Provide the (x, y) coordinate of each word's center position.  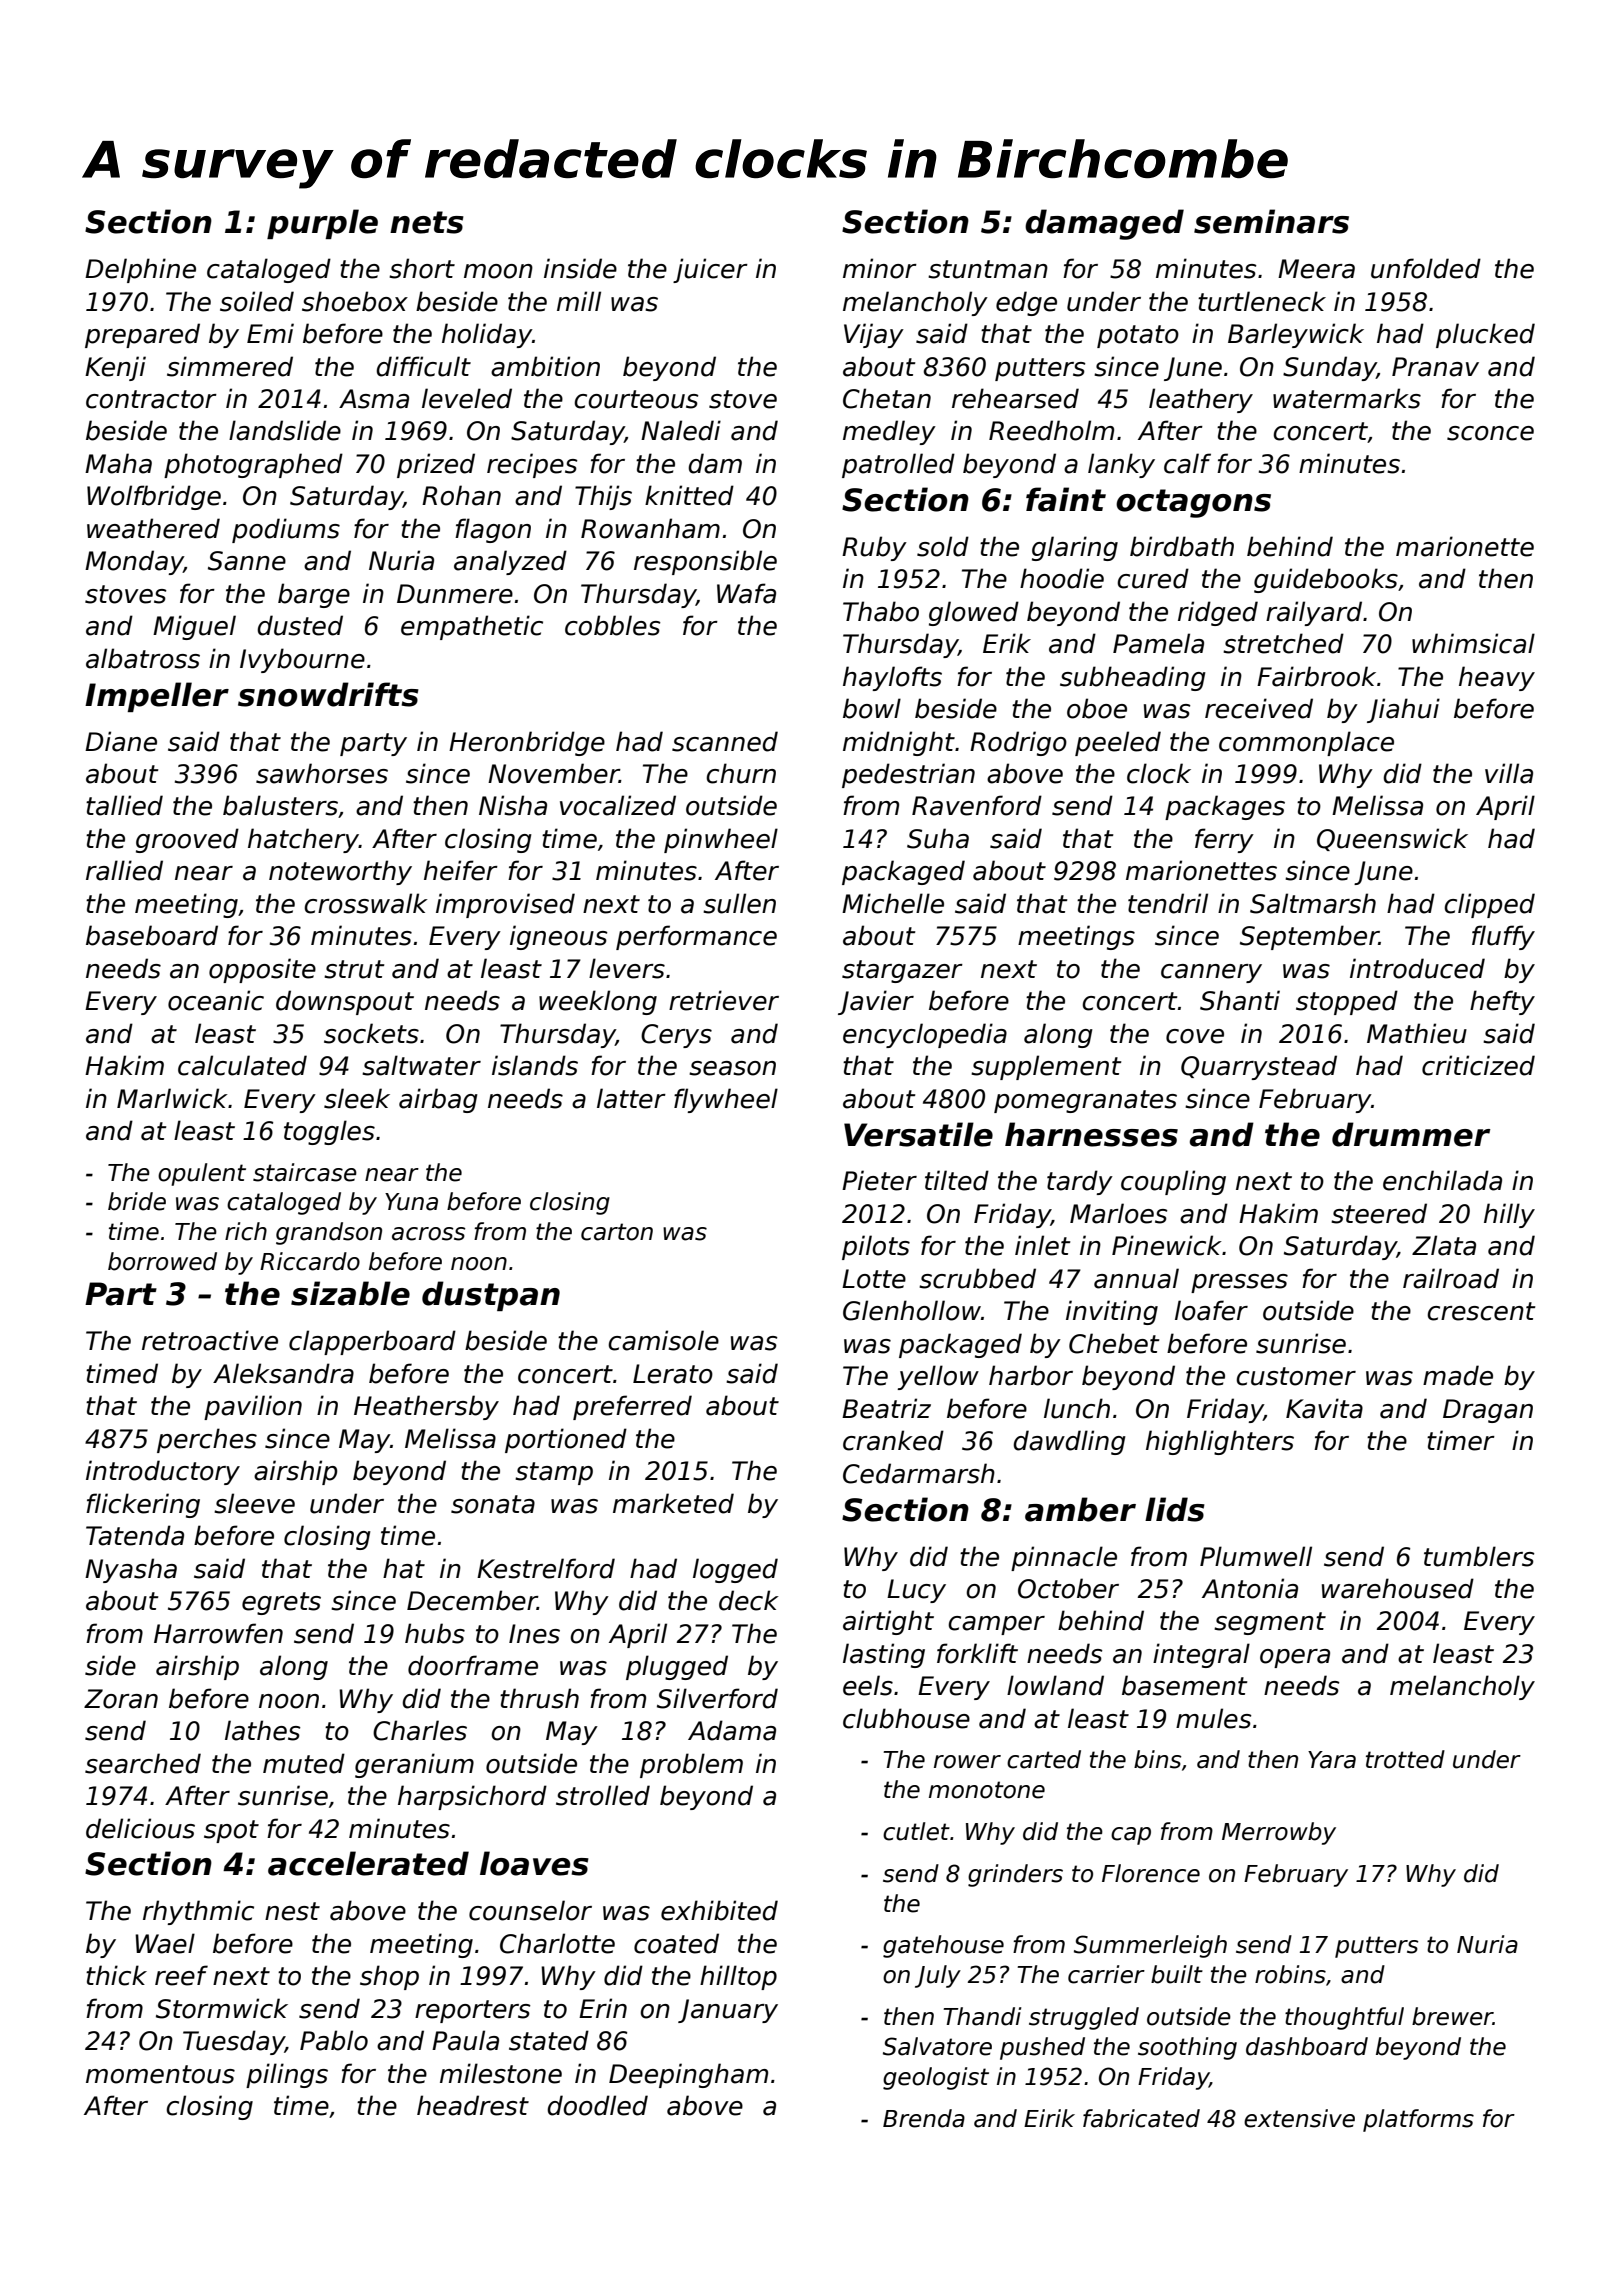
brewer (1452, 2016)
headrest (473, 2105)
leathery (1201, 400)
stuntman (988, 269)
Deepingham (688, 2075)
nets (427, 222)
